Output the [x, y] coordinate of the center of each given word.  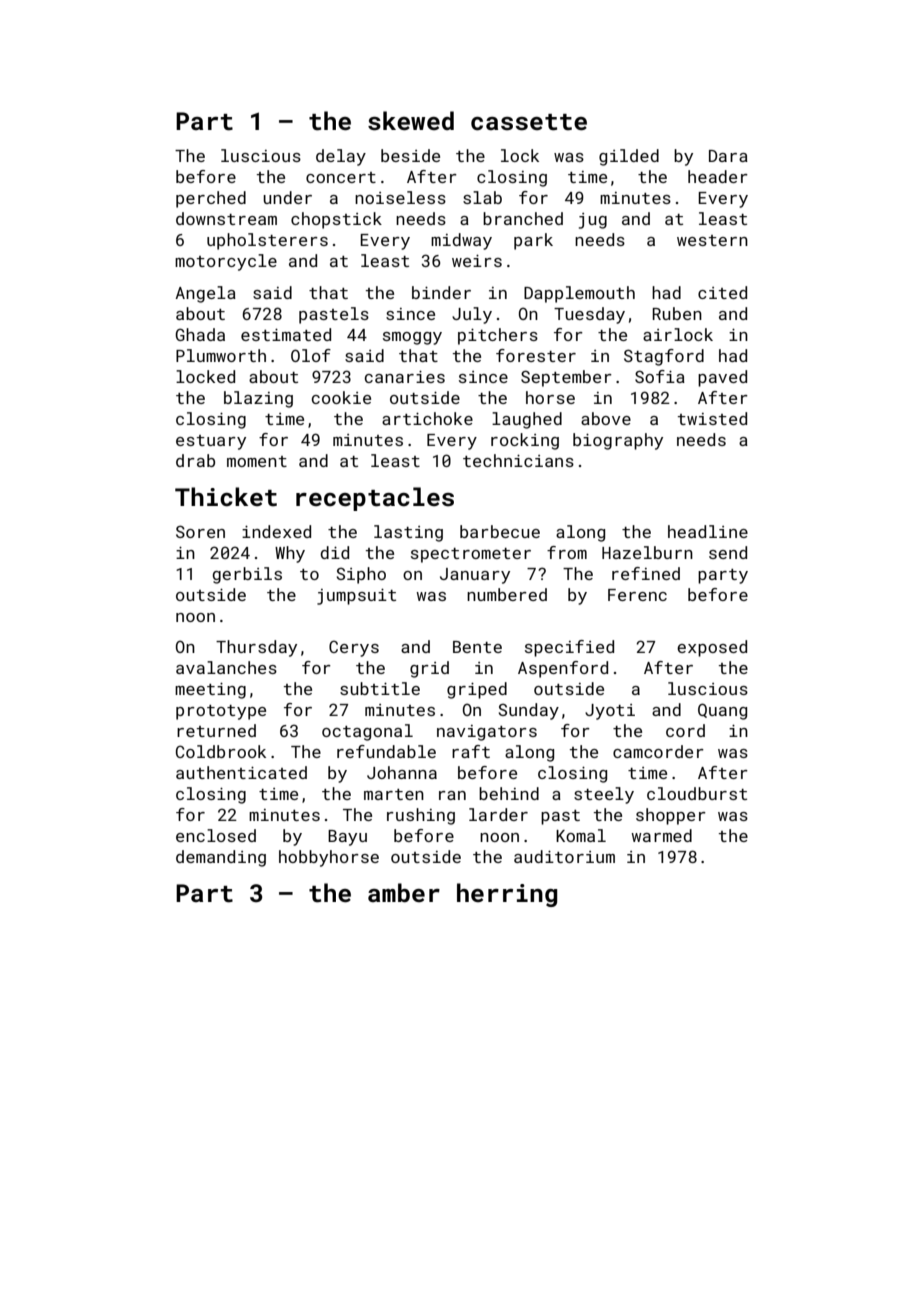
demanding [221, 858]
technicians [518, 460]
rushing [421, 816]
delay [341, 157]
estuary [211, 442]
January [475, 576]
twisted [712, 418]
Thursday [256, 648]
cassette [529, 122]
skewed [411, 121]
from [567, 552]
